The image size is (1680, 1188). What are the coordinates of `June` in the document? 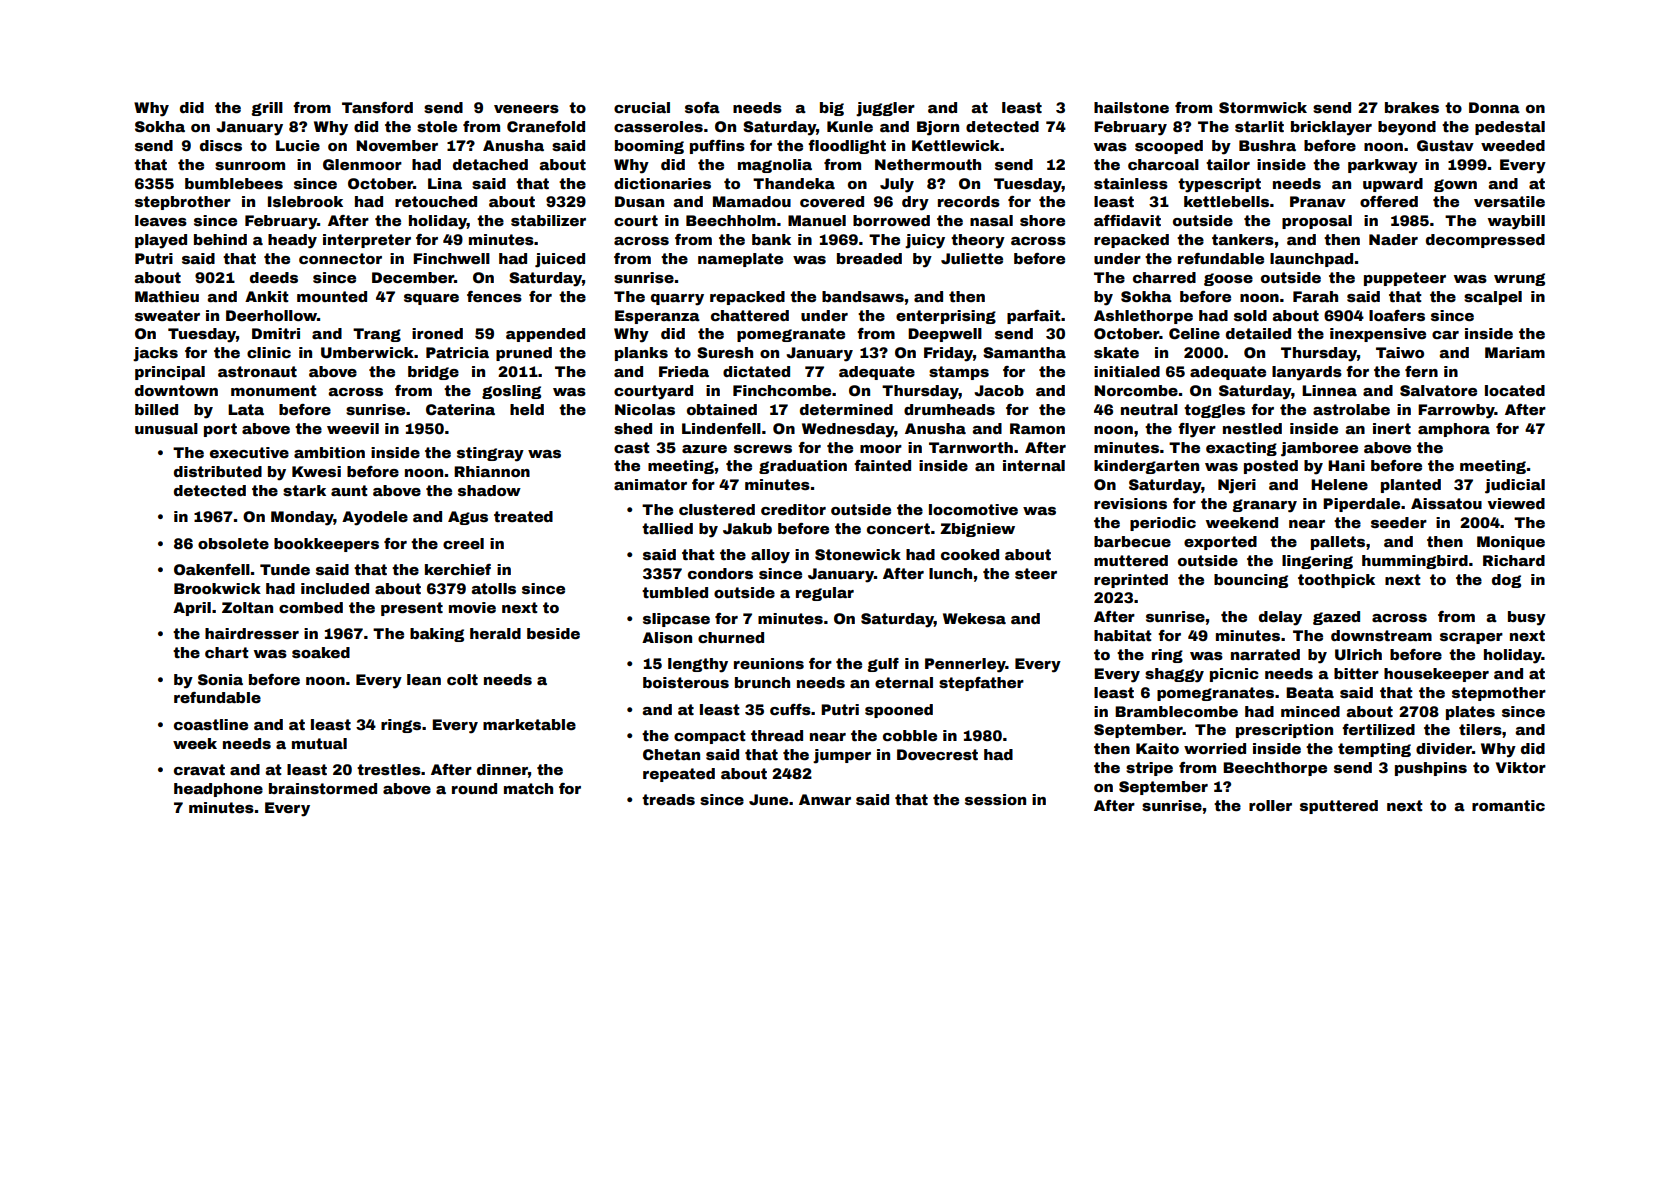 It's located at (768, 799).
